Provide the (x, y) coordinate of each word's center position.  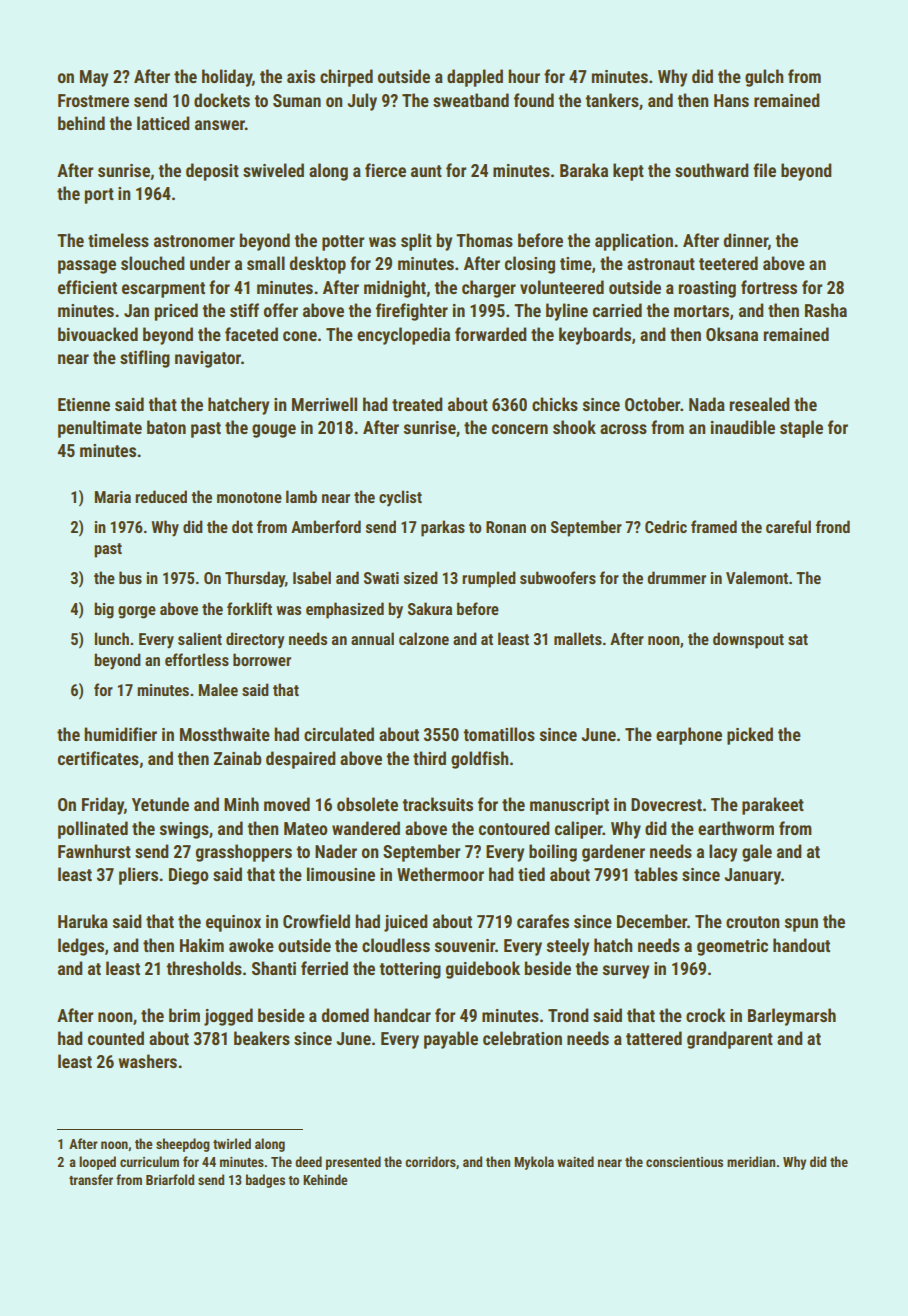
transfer (91, 1179)
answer (220, 125)
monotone (249, 497)
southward (711, 170)
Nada (707, 404)
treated (417, 404)
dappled (475, 78)
